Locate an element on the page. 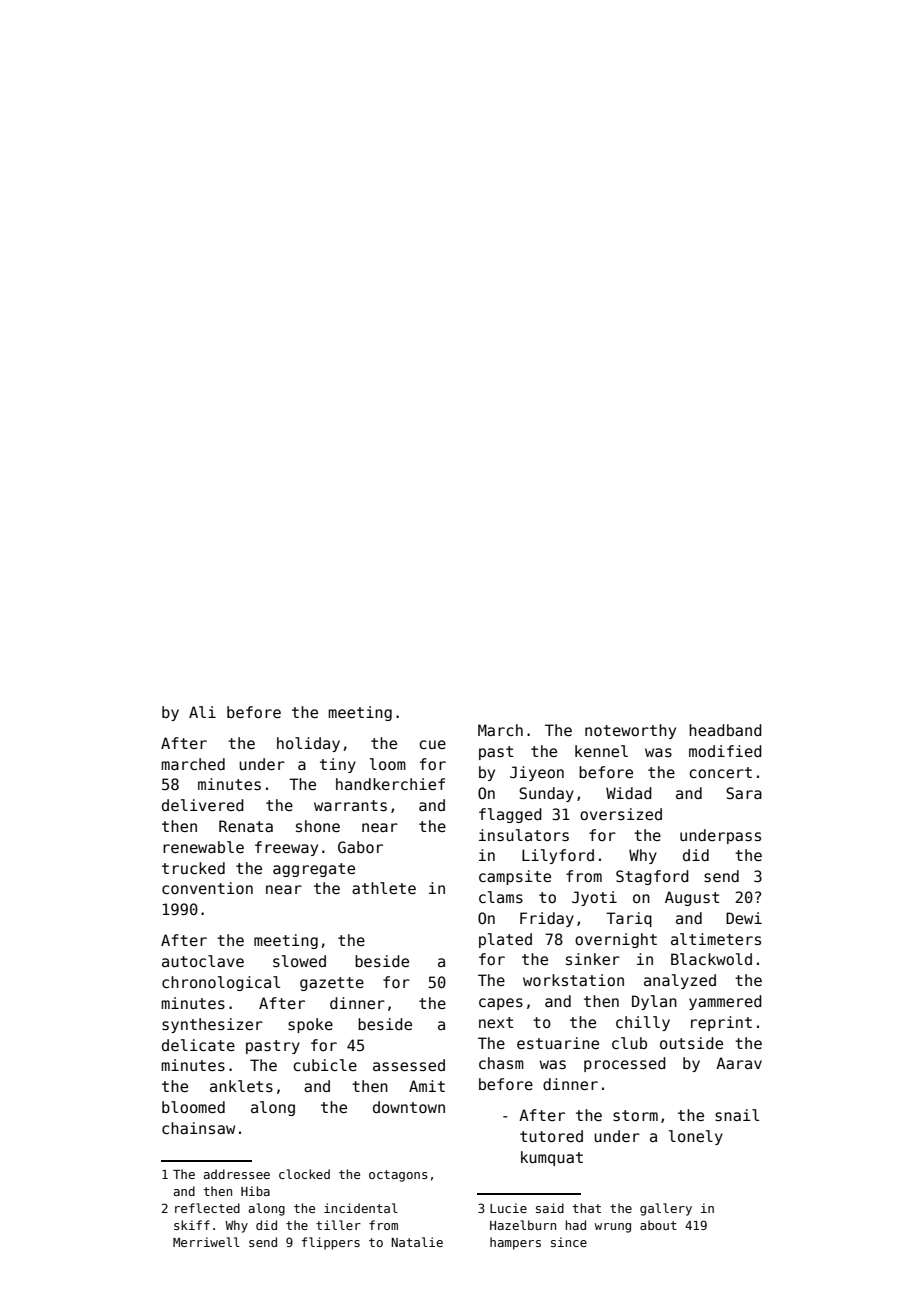 The image size is (924, 1311). headband is located at coordinates (725, 730).
